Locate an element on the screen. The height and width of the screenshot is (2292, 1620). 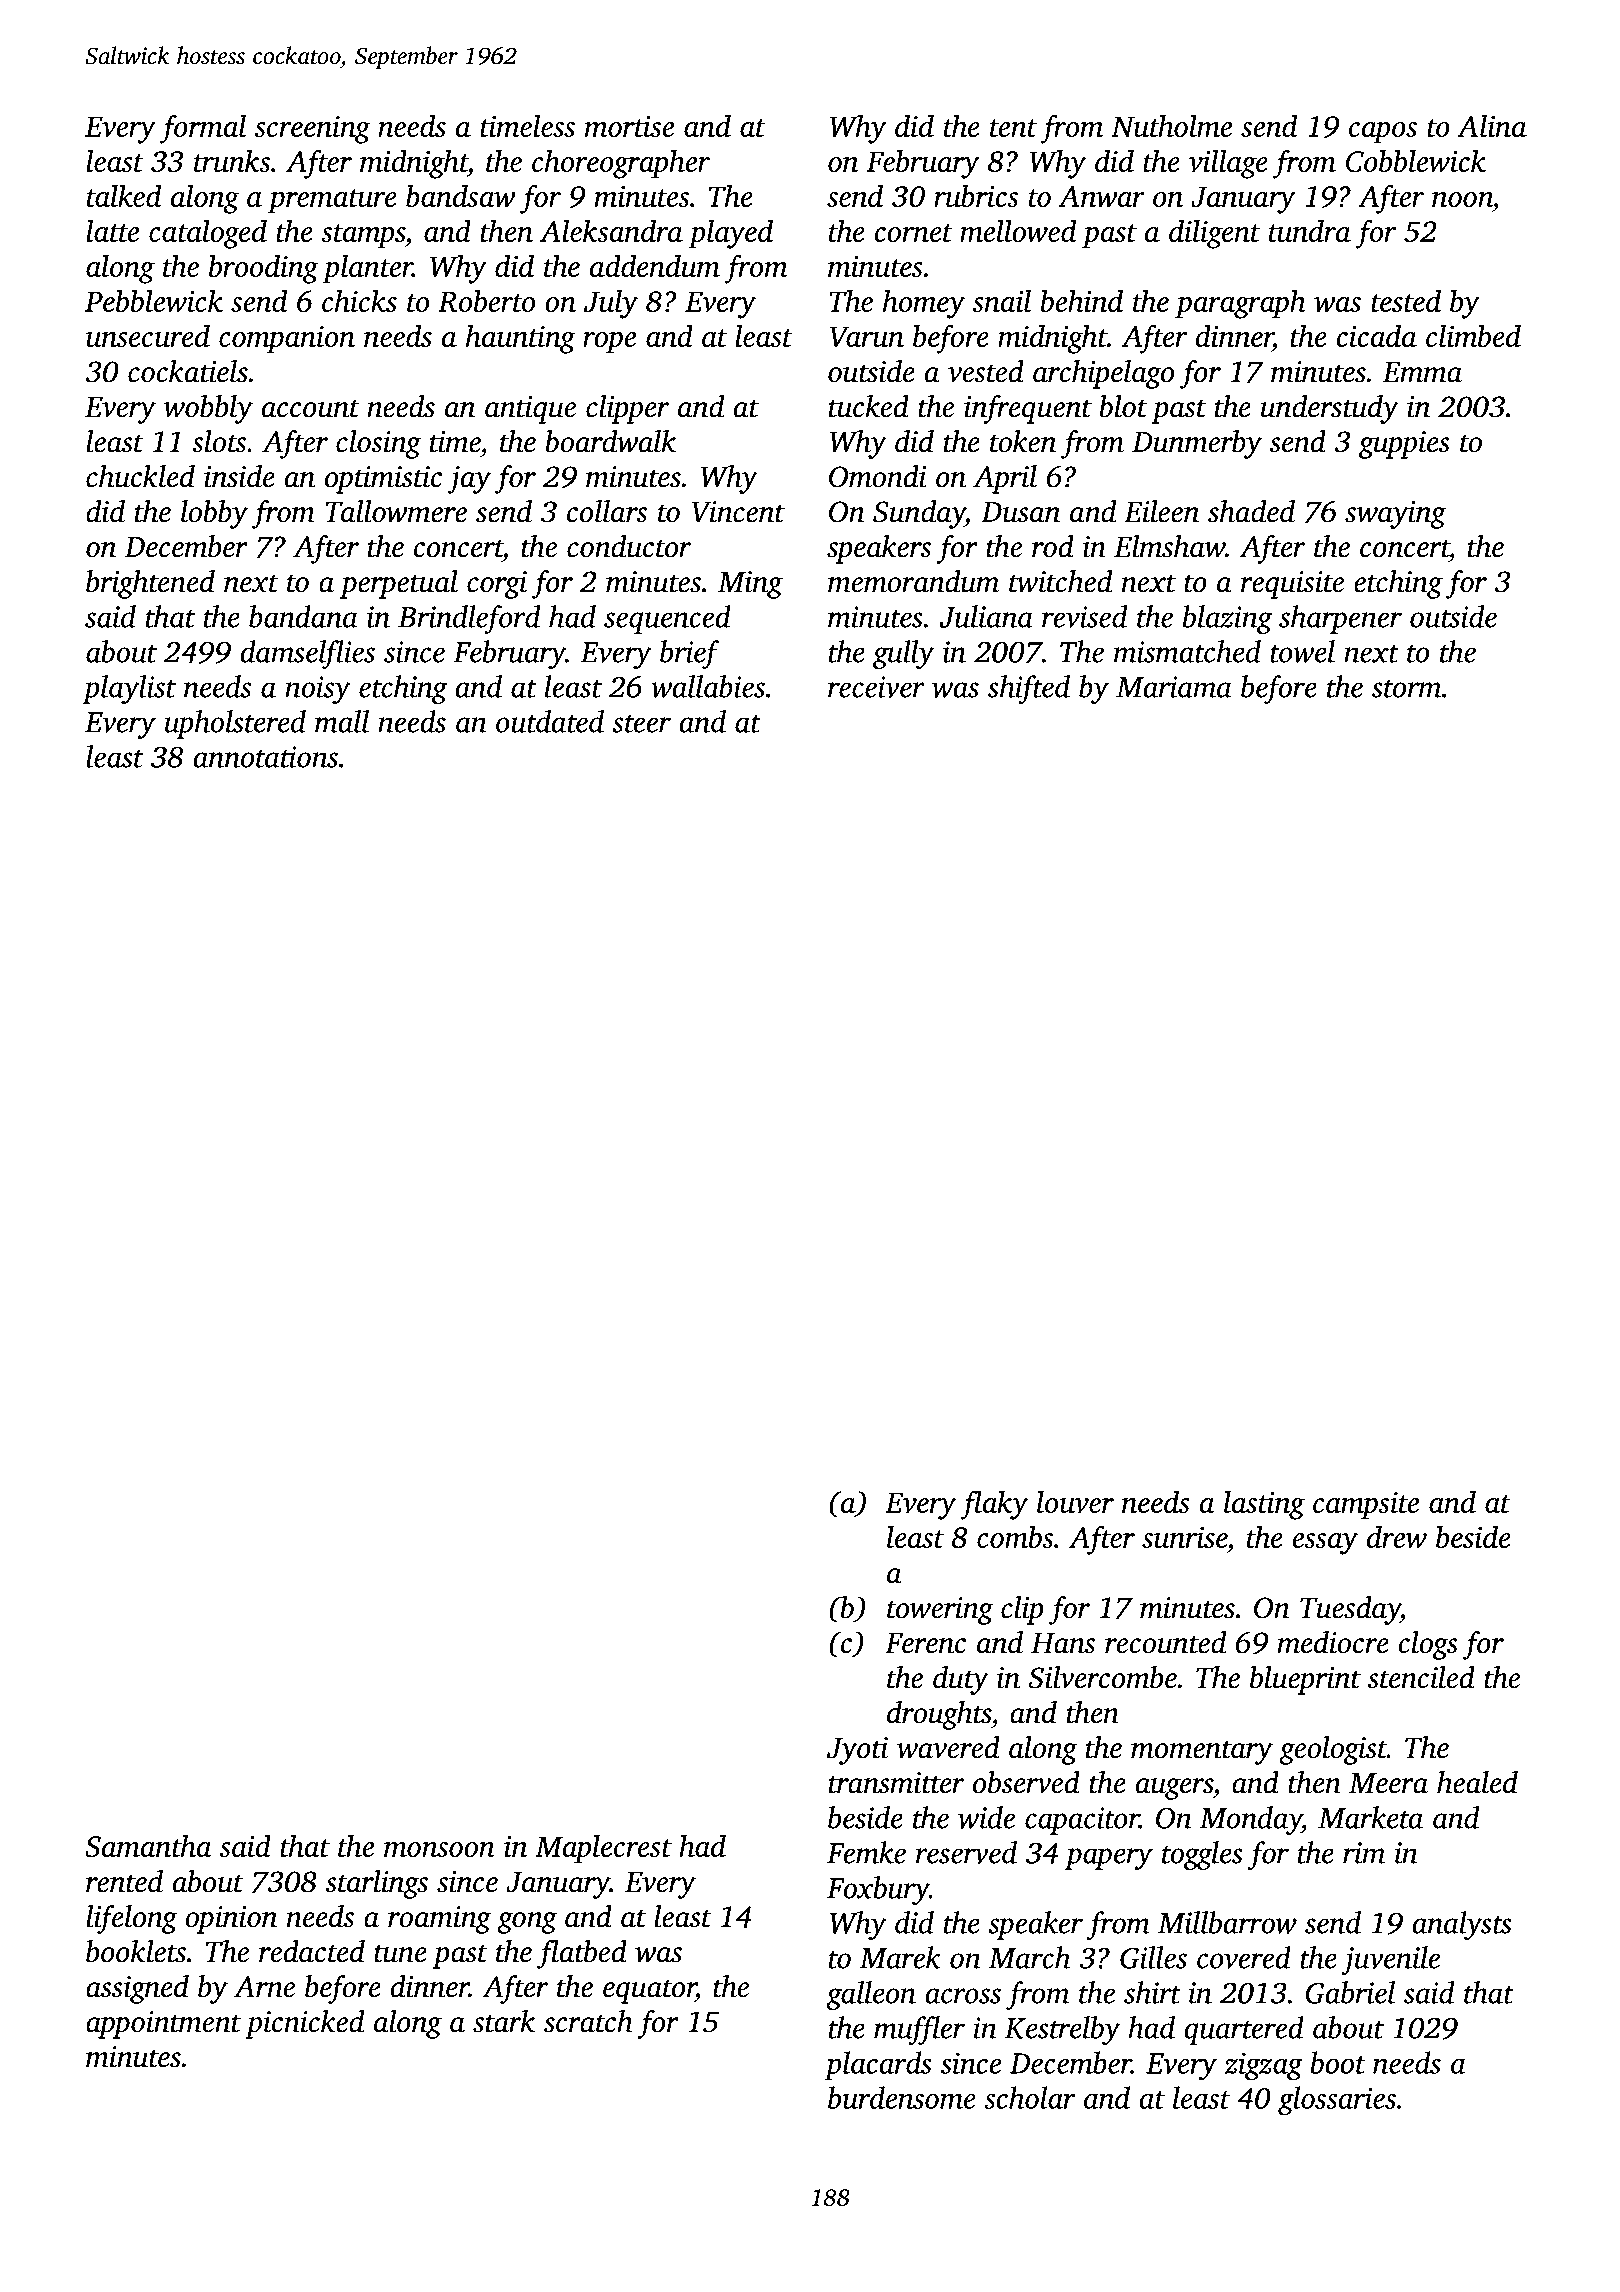
burdensome is located at coordinates (902, 2097).
